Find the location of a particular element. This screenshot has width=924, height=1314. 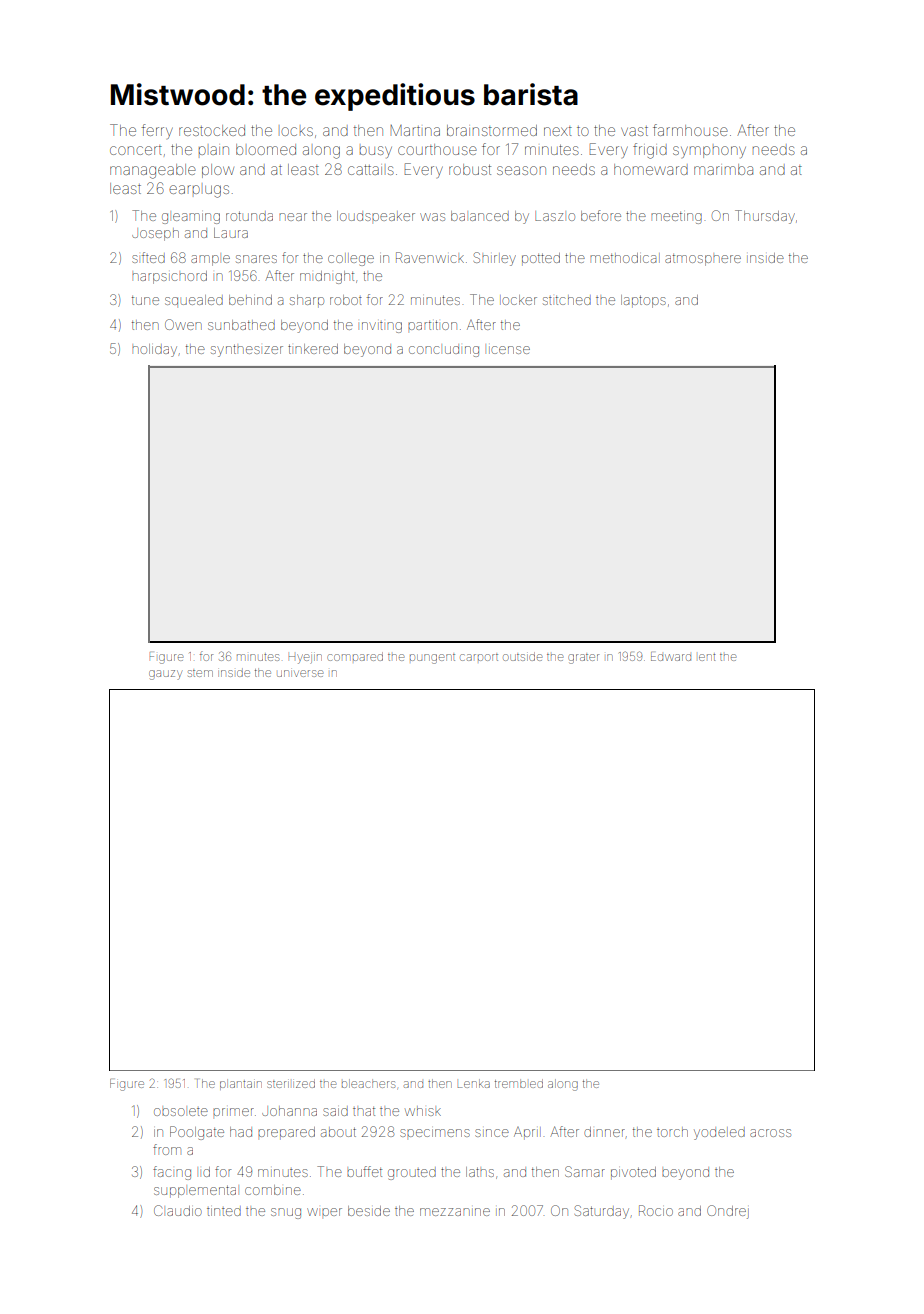

Edward is located at coordinates (671, 656).
